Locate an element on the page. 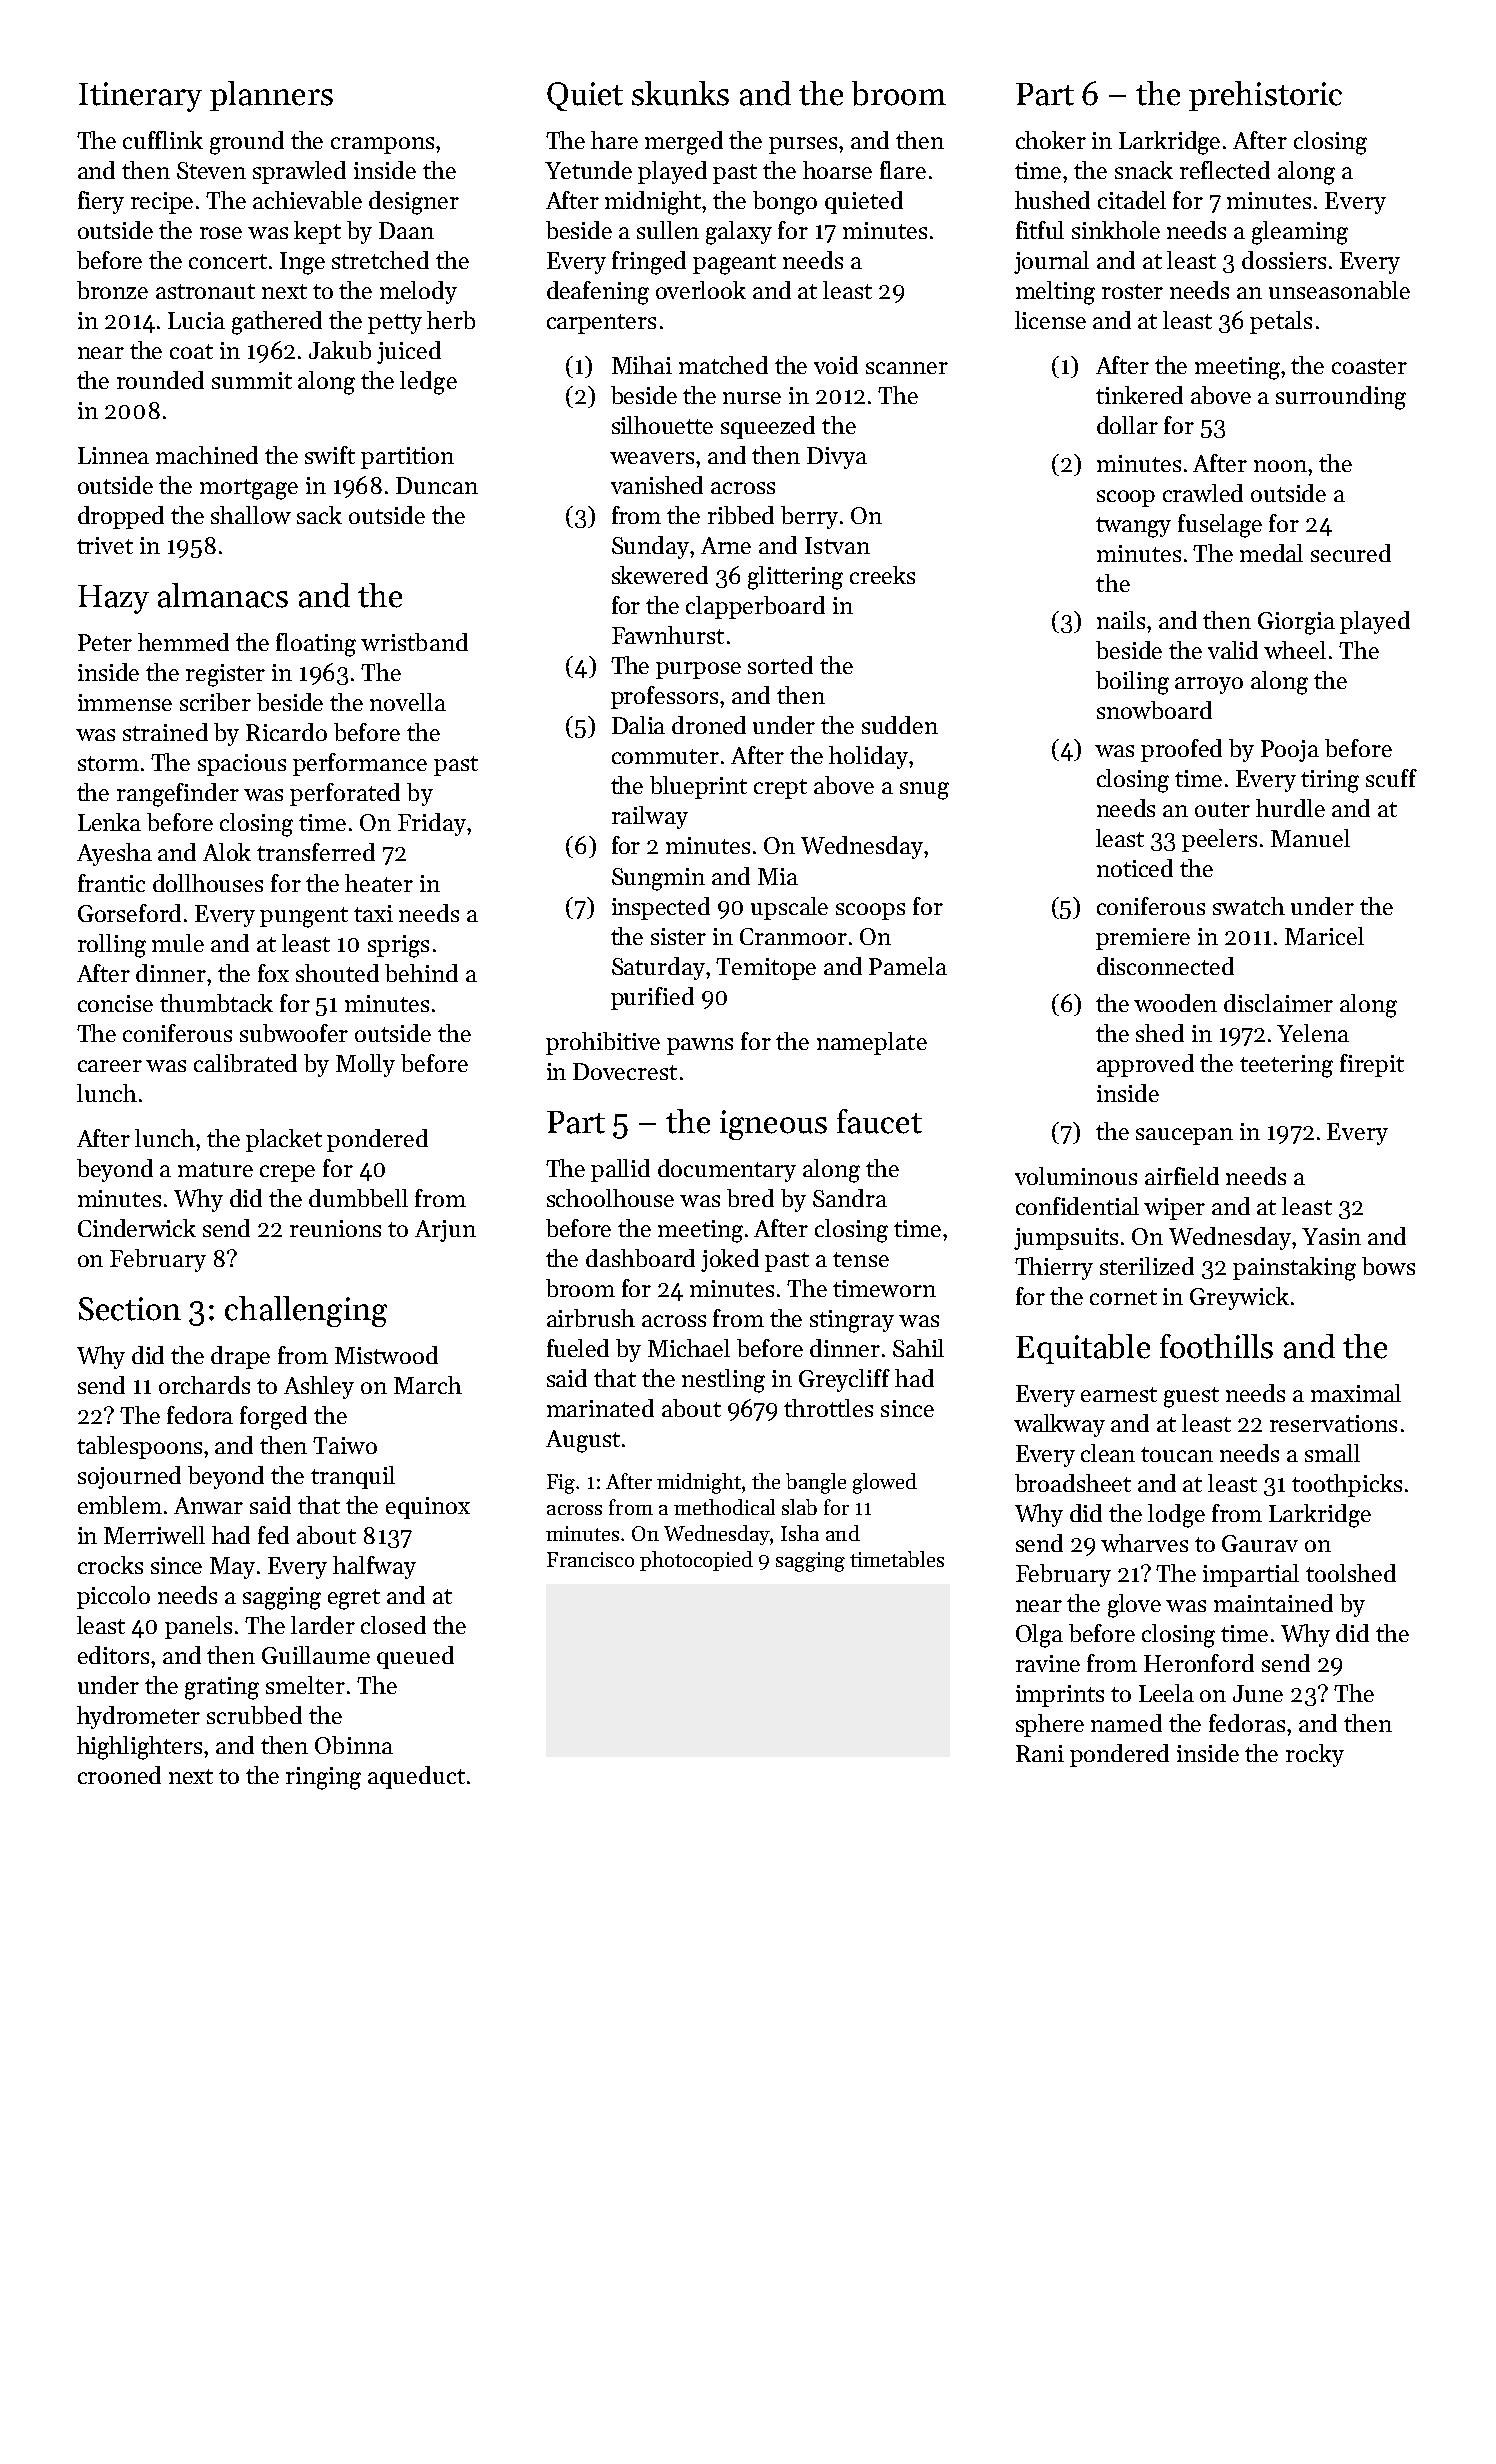  skunks is located at coordinates (680, 93).
